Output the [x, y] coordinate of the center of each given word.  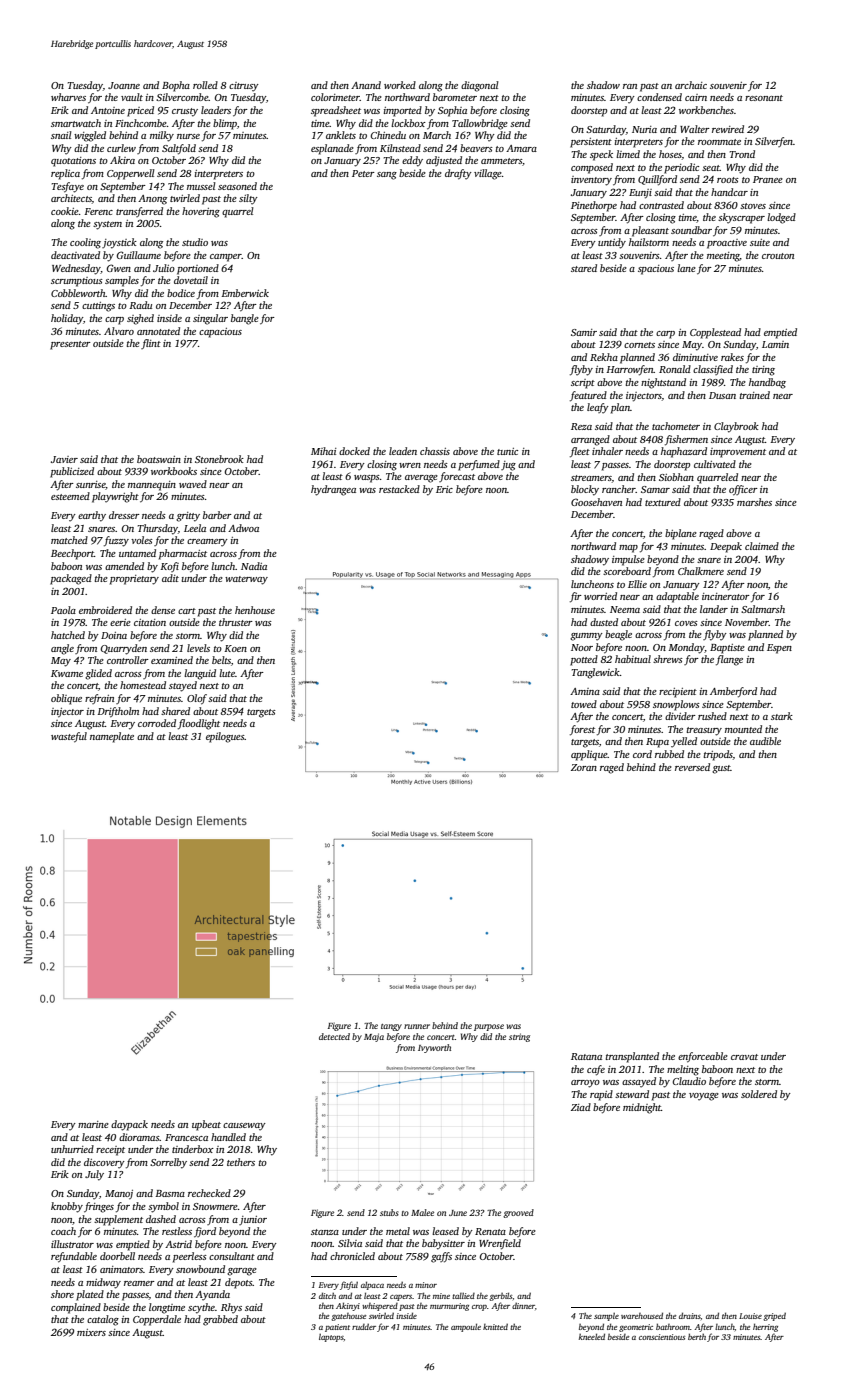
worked [400, 85]
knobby [67, 1207]
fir [576, 597]
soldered [759, 1094]
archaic [691, 85]
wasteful [69, 737]
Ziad [581, 1107]
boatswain [159, 459]
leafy [598, 408]
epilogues [225, 737]
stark [782, 716]
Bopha [176, 86]
